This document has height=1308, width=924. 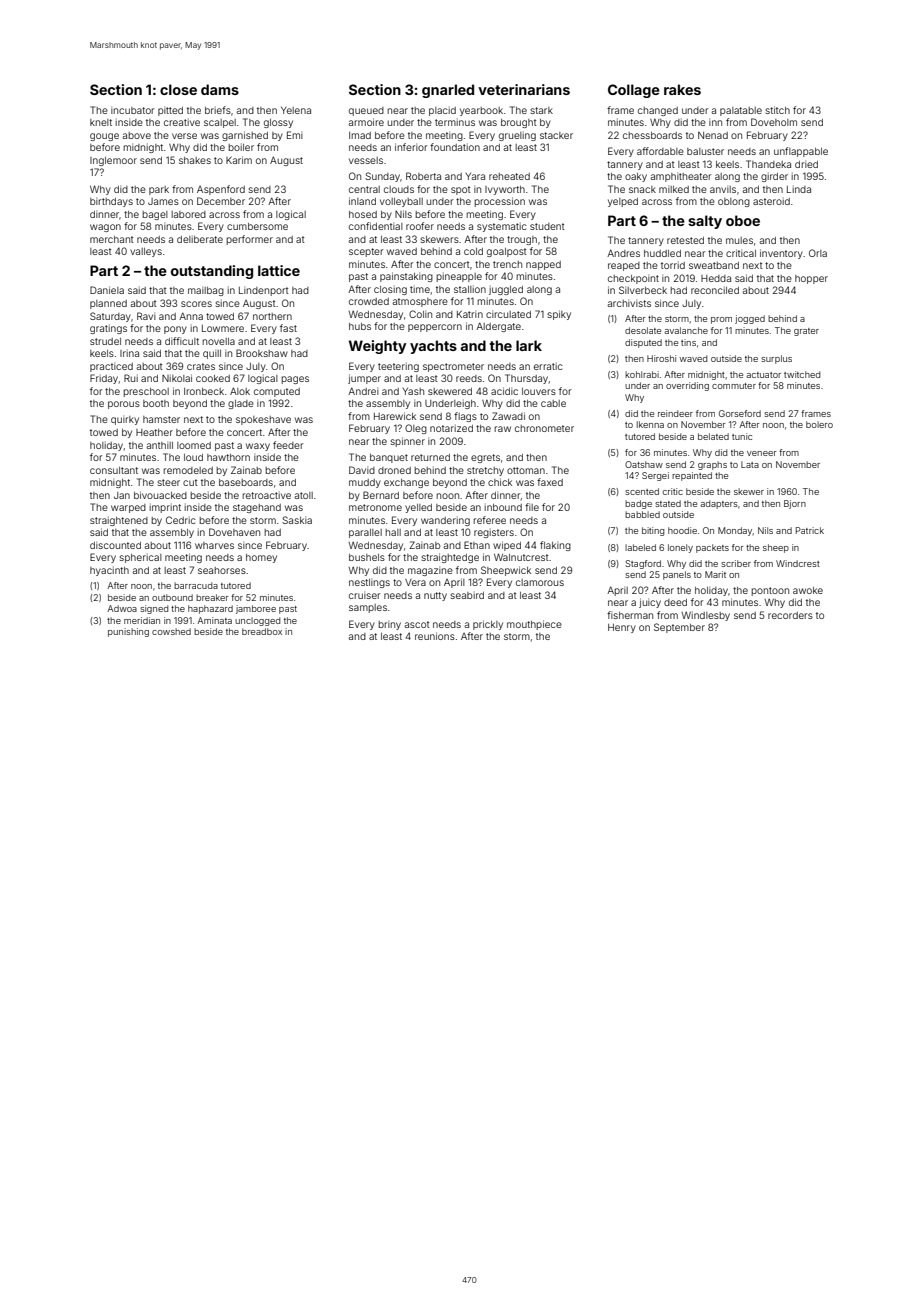 What do you see at coordinates (115, 545) in the document?
I see `discounted` at bounding box center [115, 545].
